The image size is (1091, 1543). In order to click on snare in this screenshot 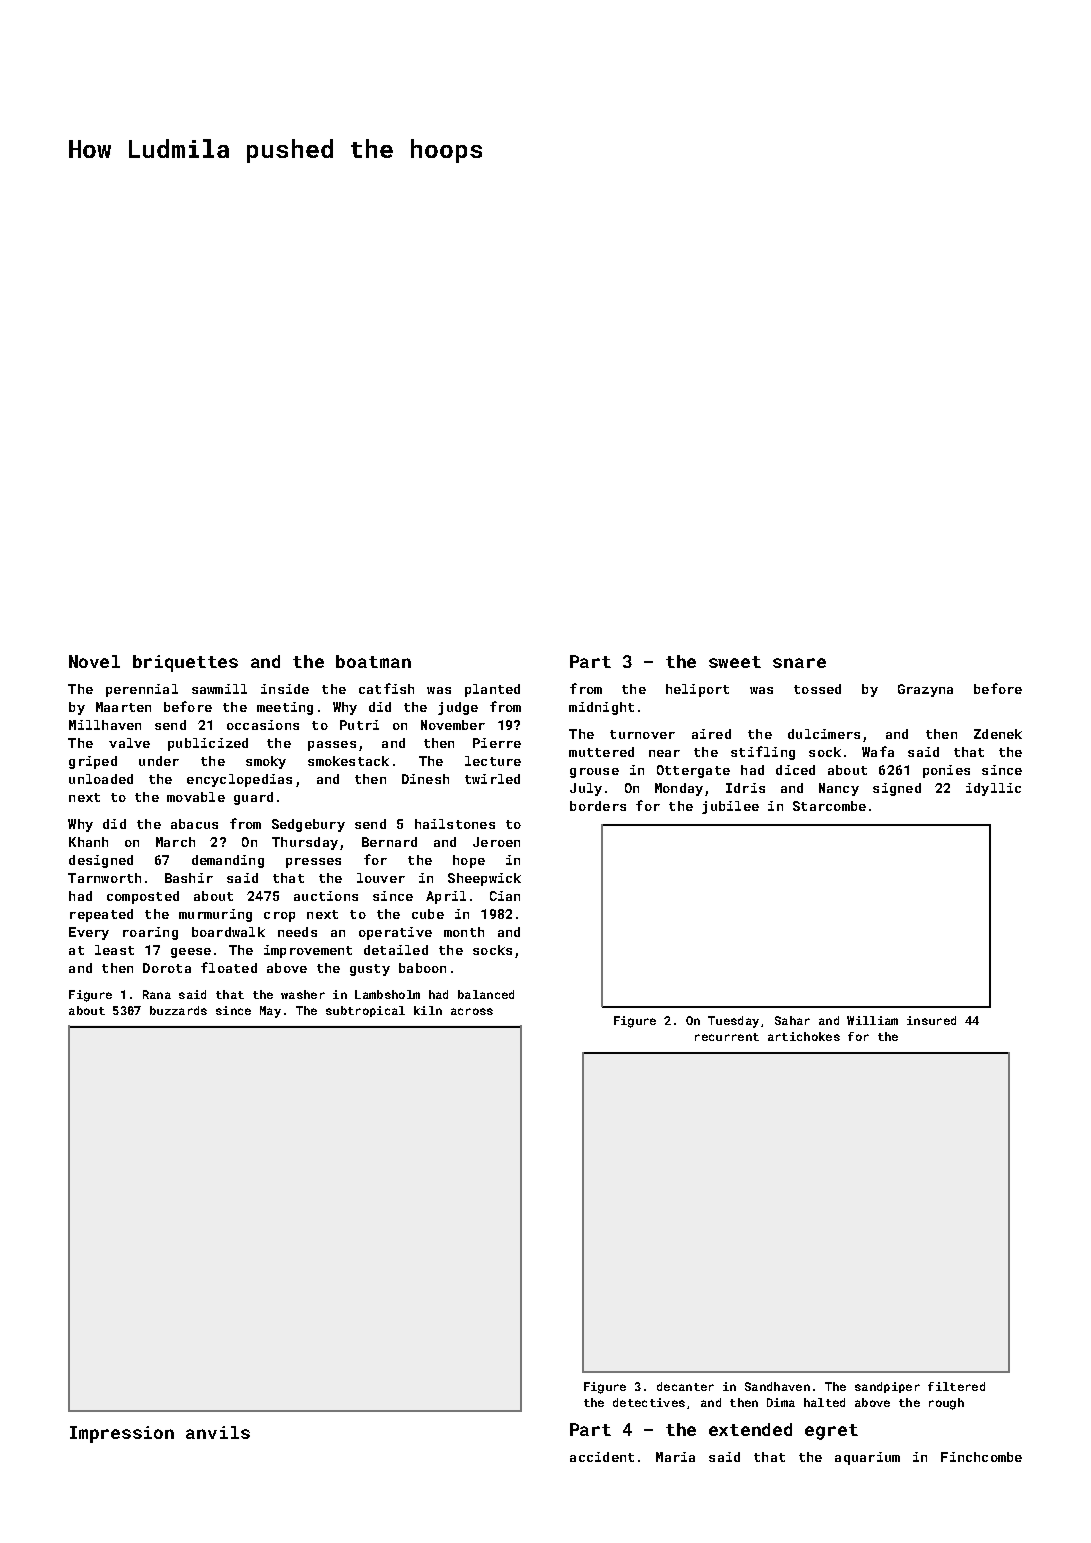, I will do `click(799, 663)`.
